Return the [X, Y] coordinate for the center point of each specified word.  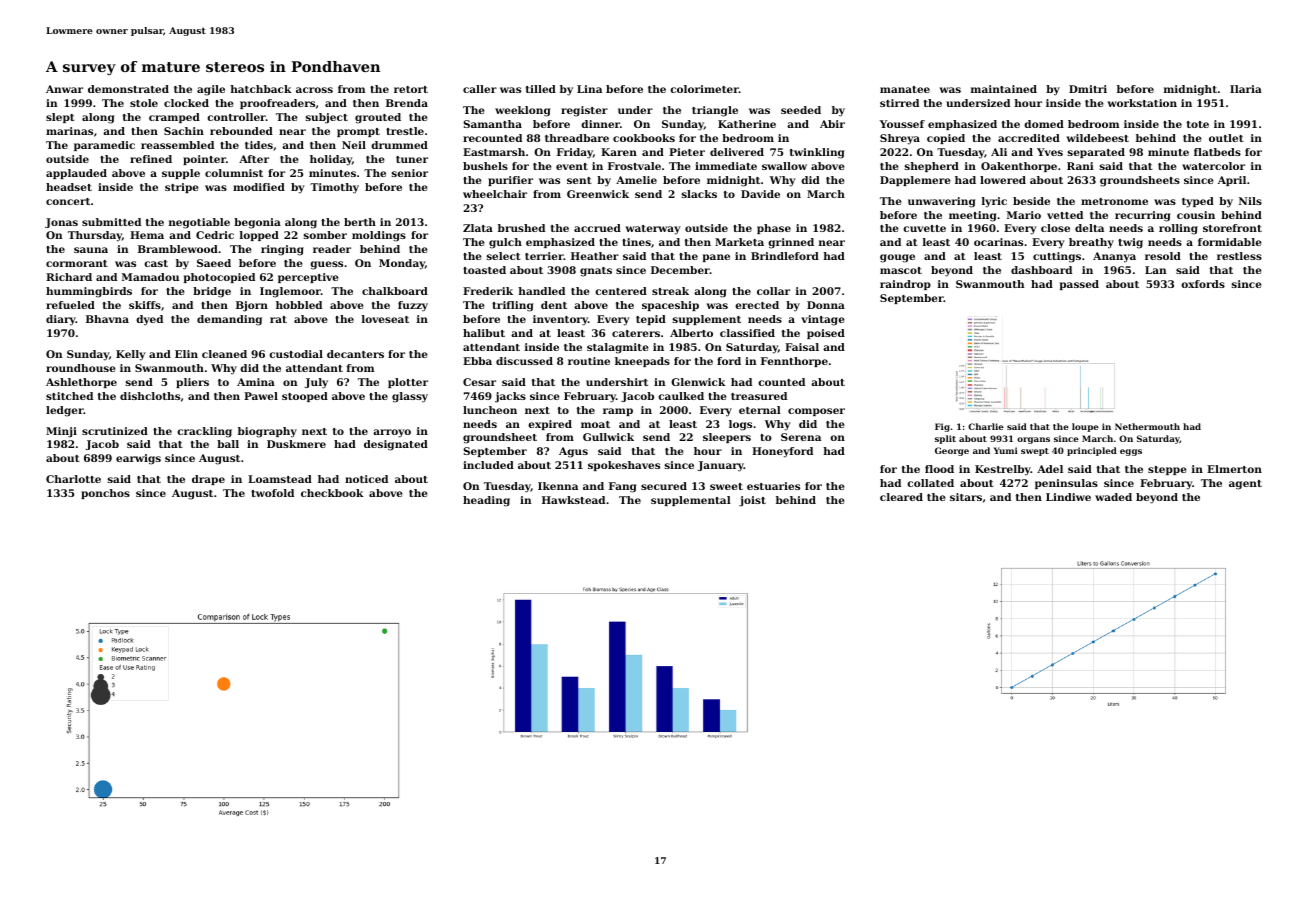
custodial [296, 354]
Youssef [902, 124]
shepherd [932, 167]
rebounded [241, 131]
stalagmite [618, 348]
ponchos [105, 494]
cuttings [1057, 257]
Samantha [492, 124]
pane [716, 258]
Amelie [636, 180]
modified [259, 187]
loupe [1085, 427]
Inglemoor [290, 292]
